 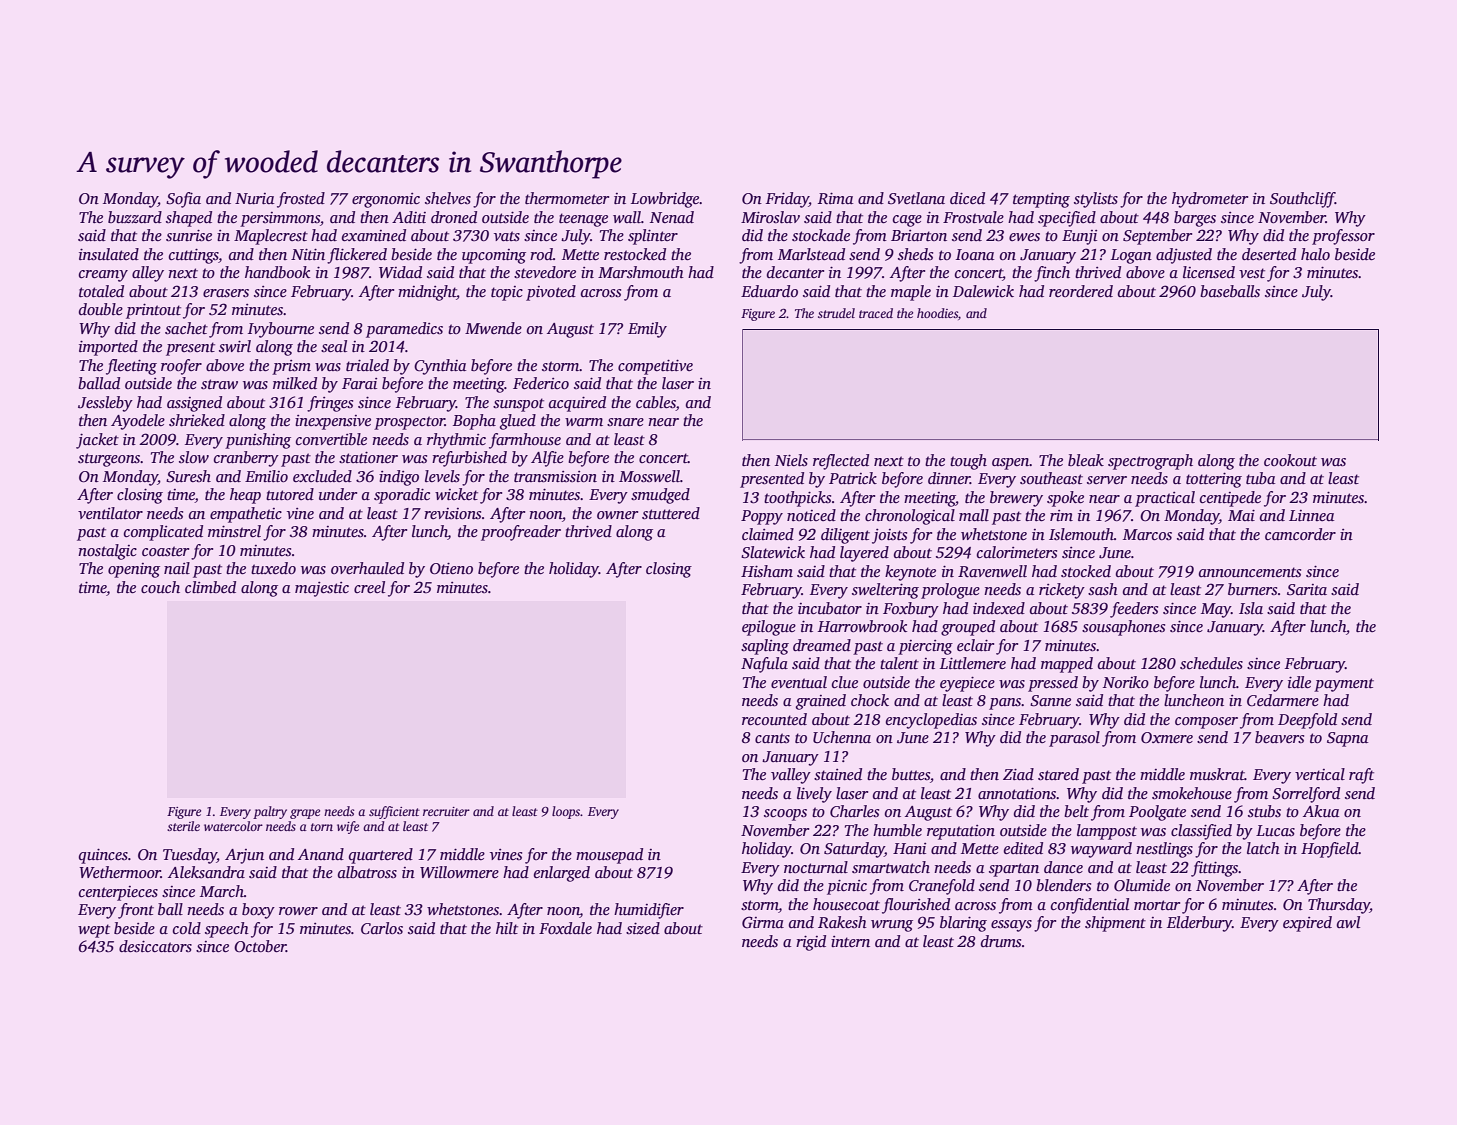 I want to click on expired, so click(x=1307, y=924).
